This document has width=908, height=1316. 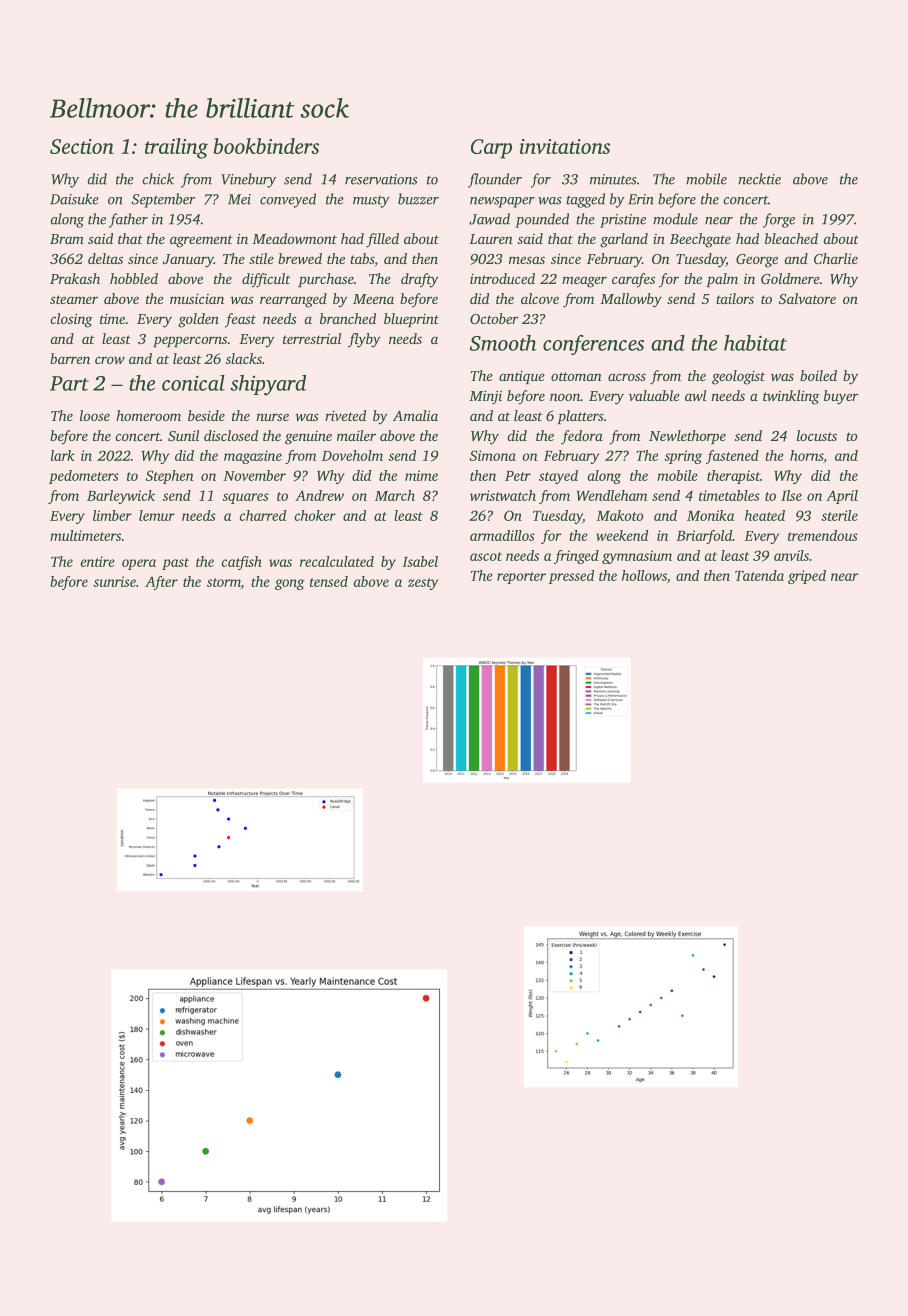 I want to click on necktie, so click(x=759, y=179).
